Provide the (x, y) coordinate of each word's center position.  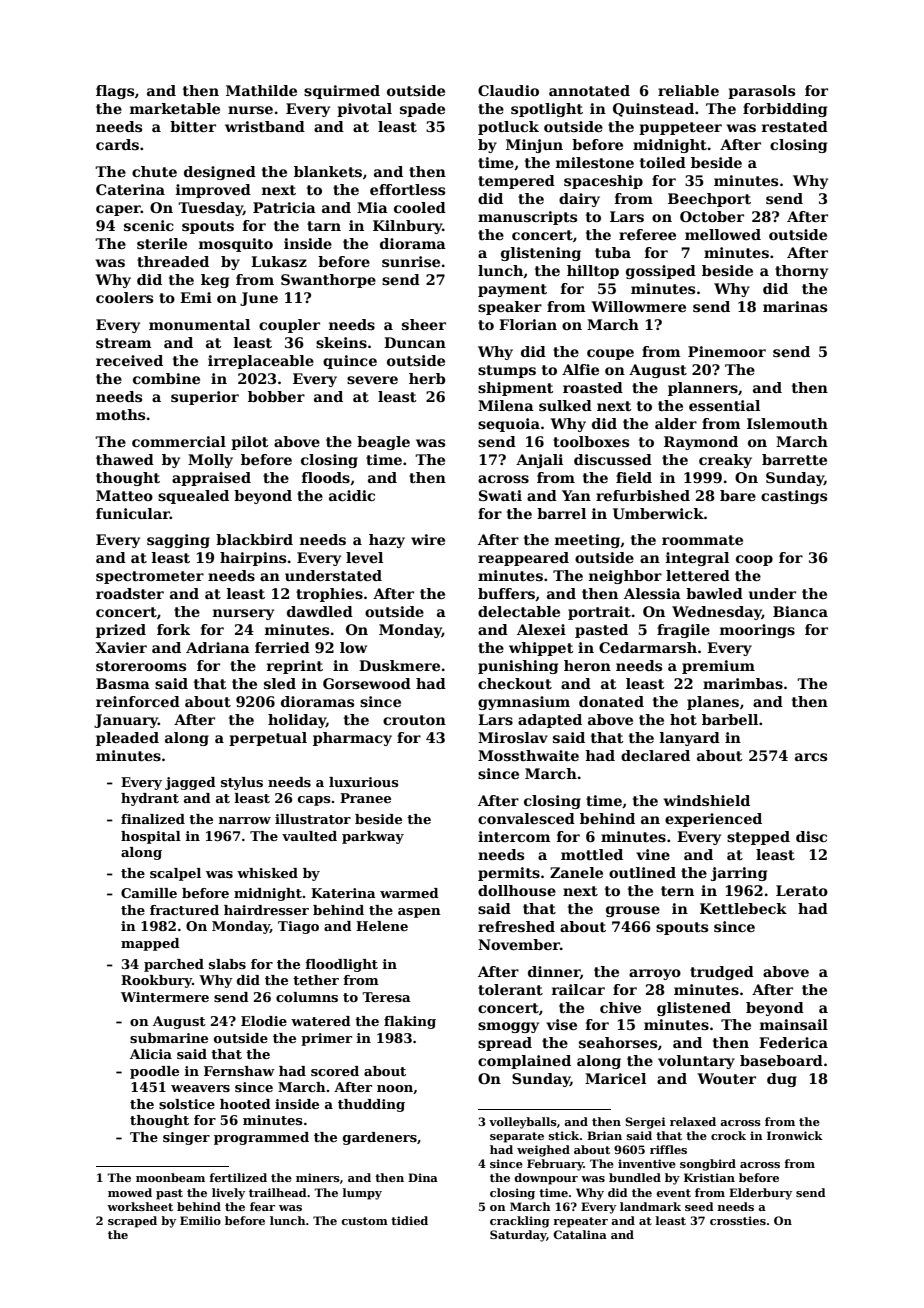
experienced (713, 820)
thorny (801, 272)
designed (220, 173)
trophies (329, 595)
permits (509, 874)
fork (173, 629)
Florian (528, 324)
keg (215, 281)
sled (280, 683)
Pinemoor (727, 351)
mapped (150, 944)
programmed (261, 1138)
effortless (407, 189)
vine (653, 854)
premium (718, 667)
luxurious (364, 782)
